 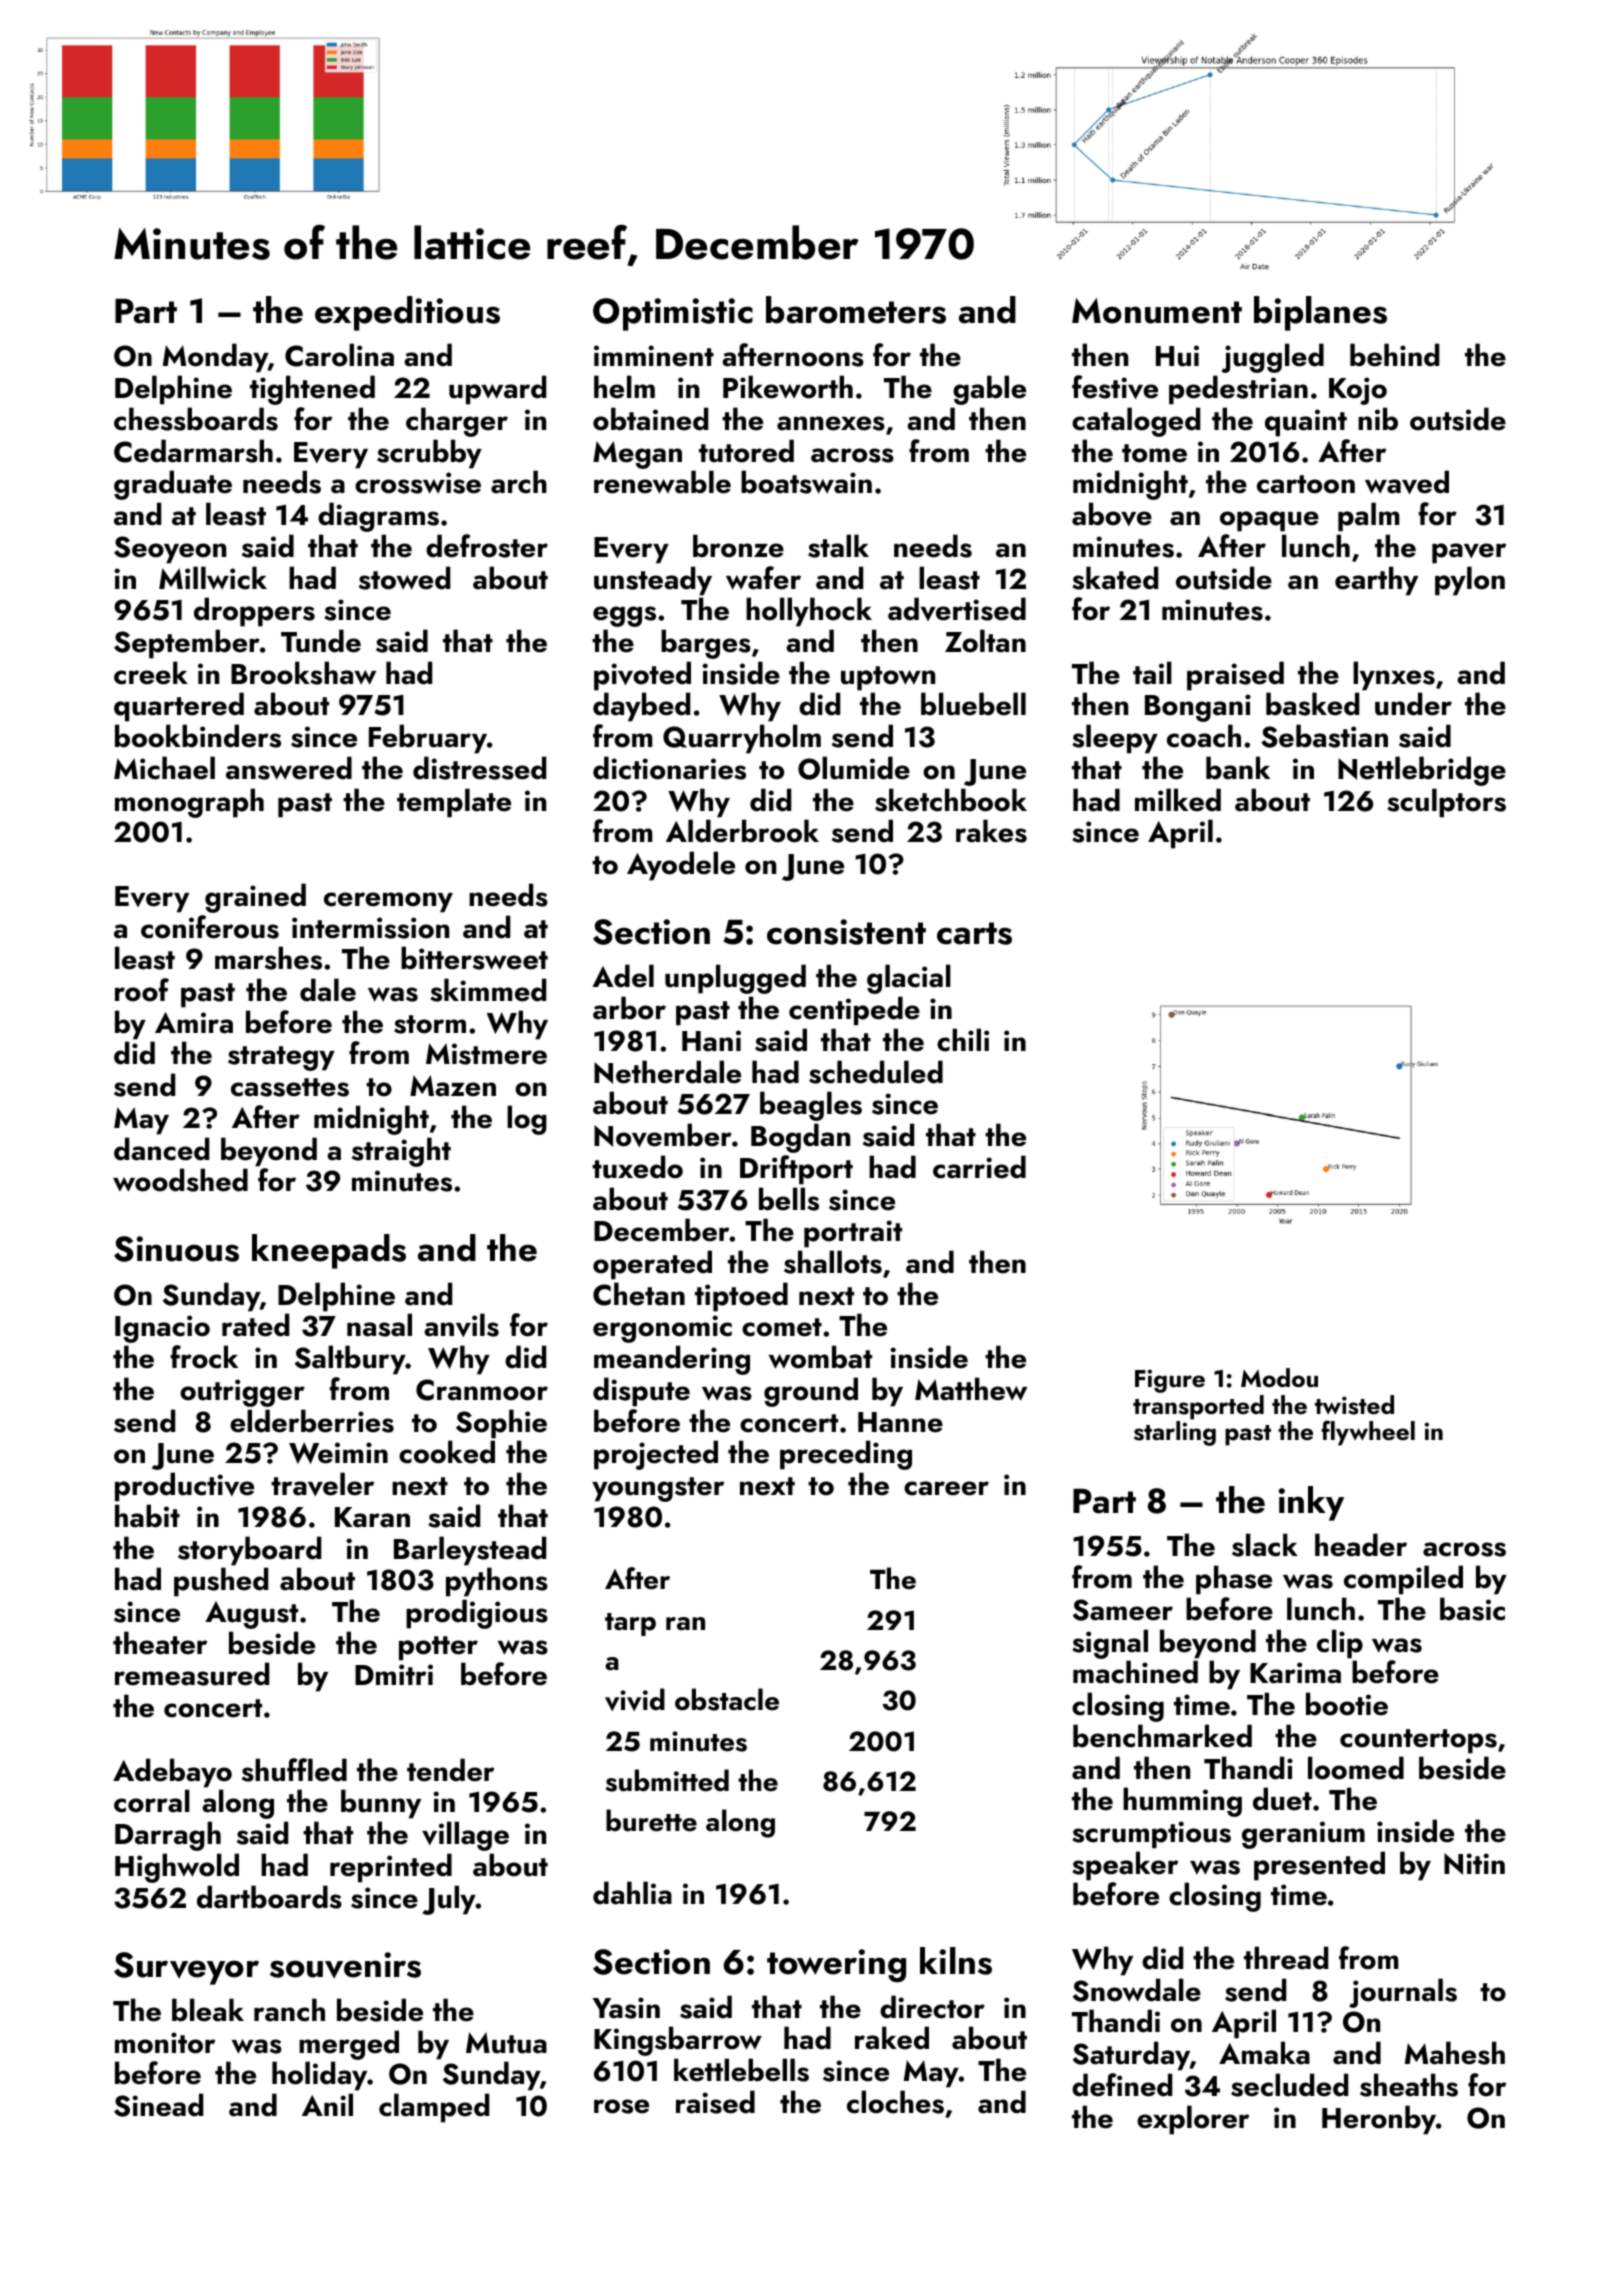 What do you see at coordinates (404, 578) in the page?
I see `stowed` at bounding box center [404, 578].
